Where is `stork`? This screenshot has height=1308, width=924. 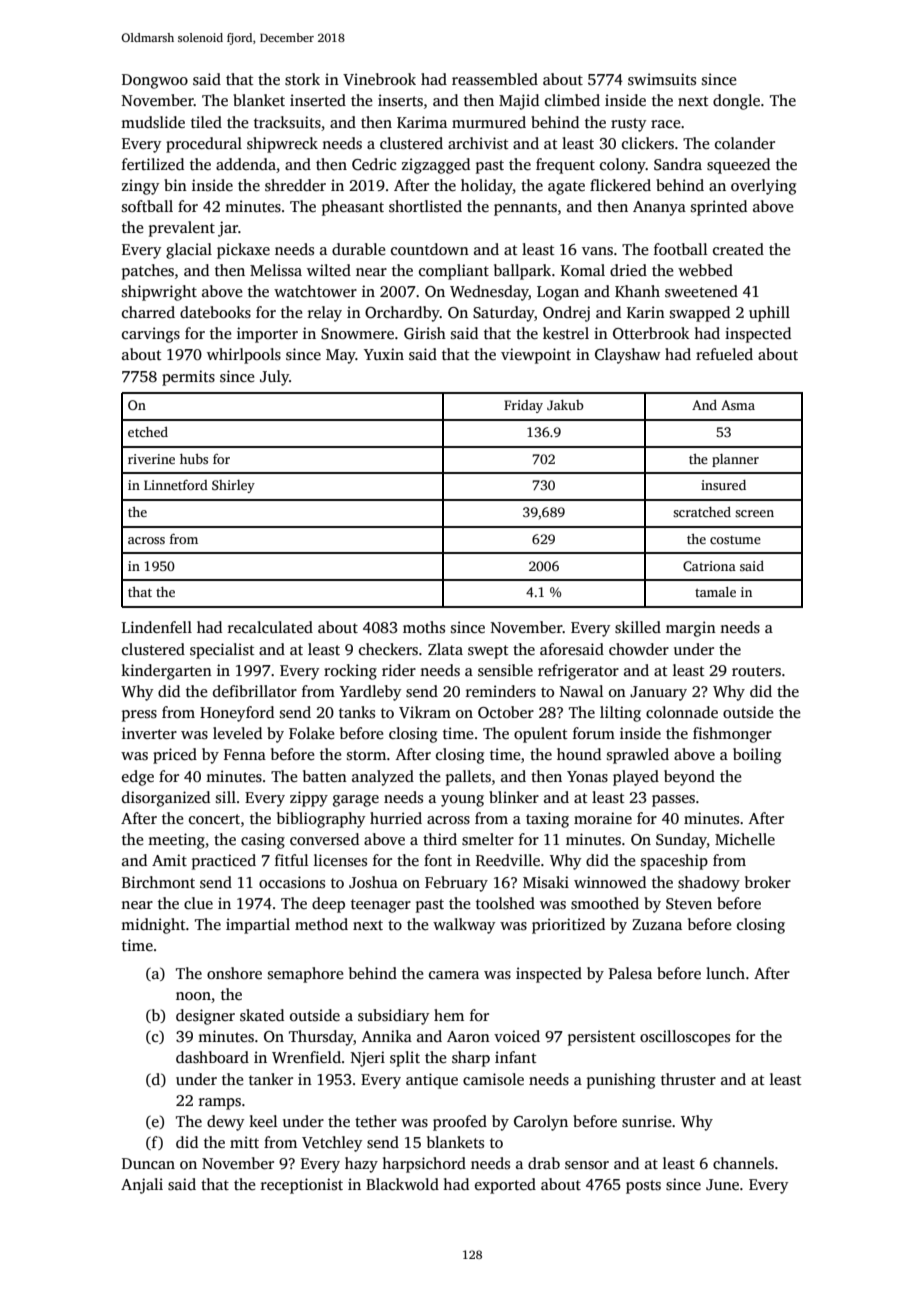
stork is located at coordinates (302, 79).
